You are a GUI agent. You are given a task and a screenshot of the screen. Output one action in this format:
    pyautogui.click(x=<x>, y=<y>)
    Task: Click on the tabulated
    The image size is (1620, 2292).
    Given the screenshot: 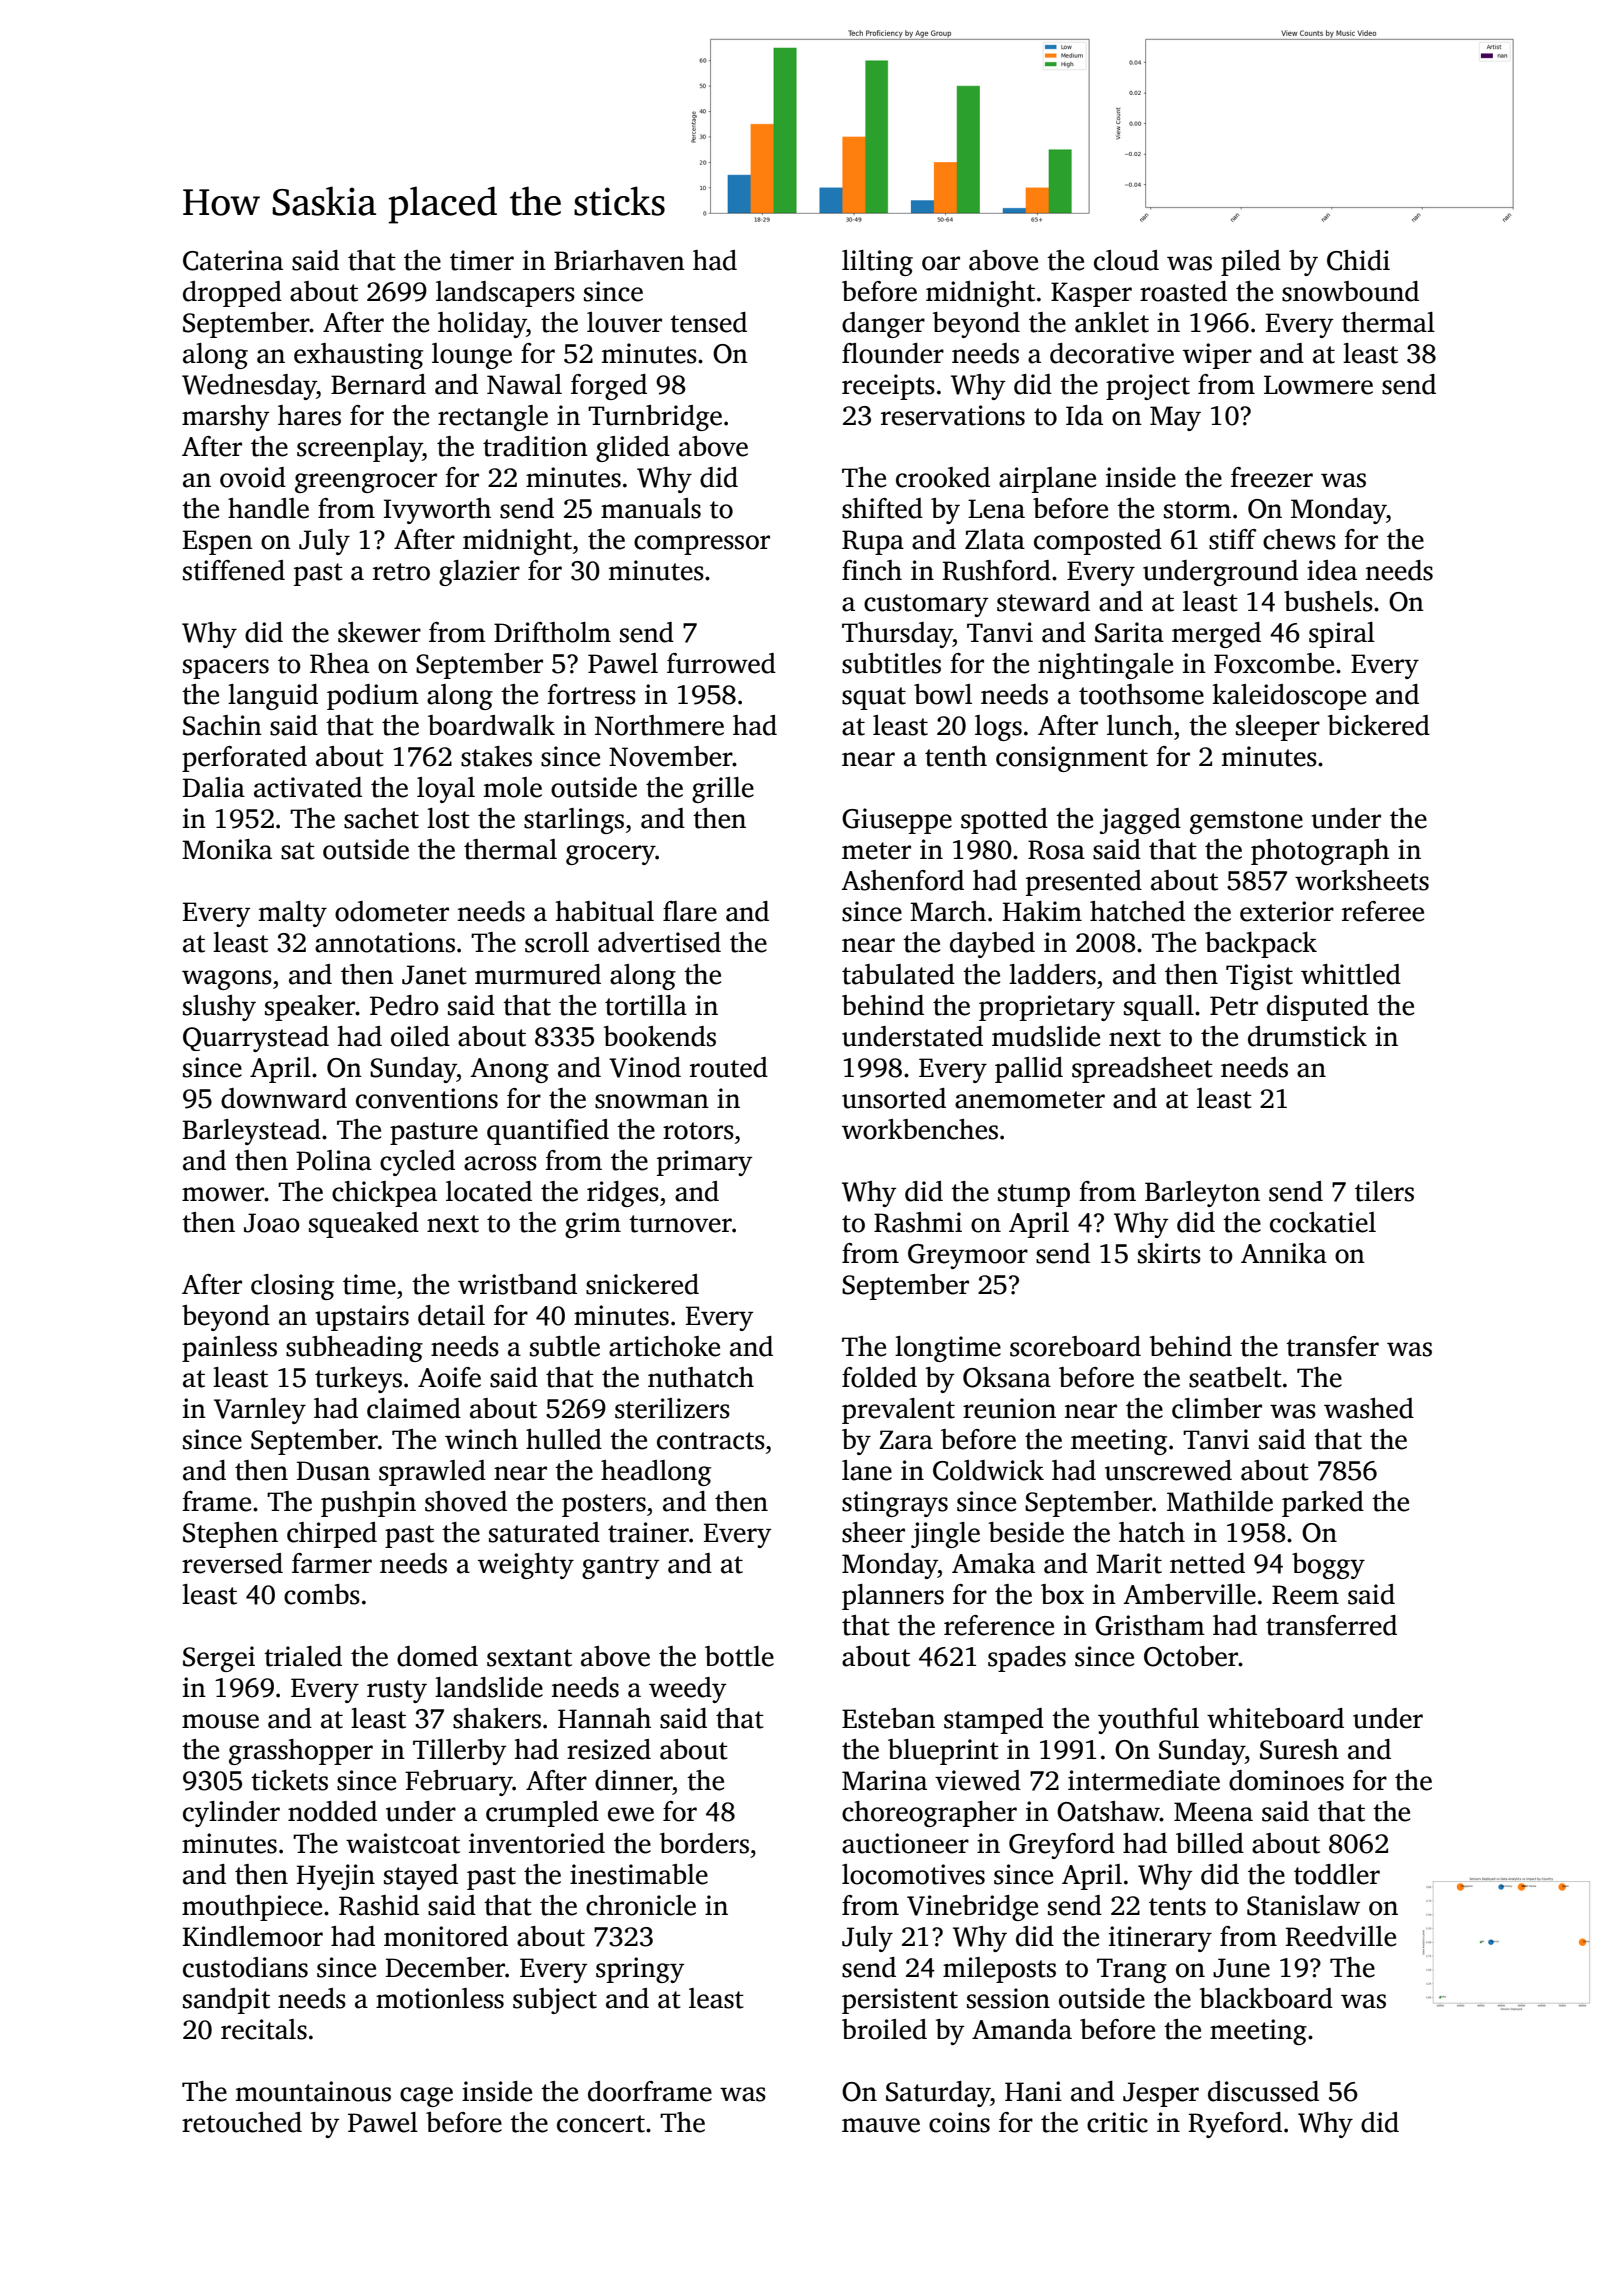 What is the action you would take?
    pyautogui.click(x=898, y=974)
